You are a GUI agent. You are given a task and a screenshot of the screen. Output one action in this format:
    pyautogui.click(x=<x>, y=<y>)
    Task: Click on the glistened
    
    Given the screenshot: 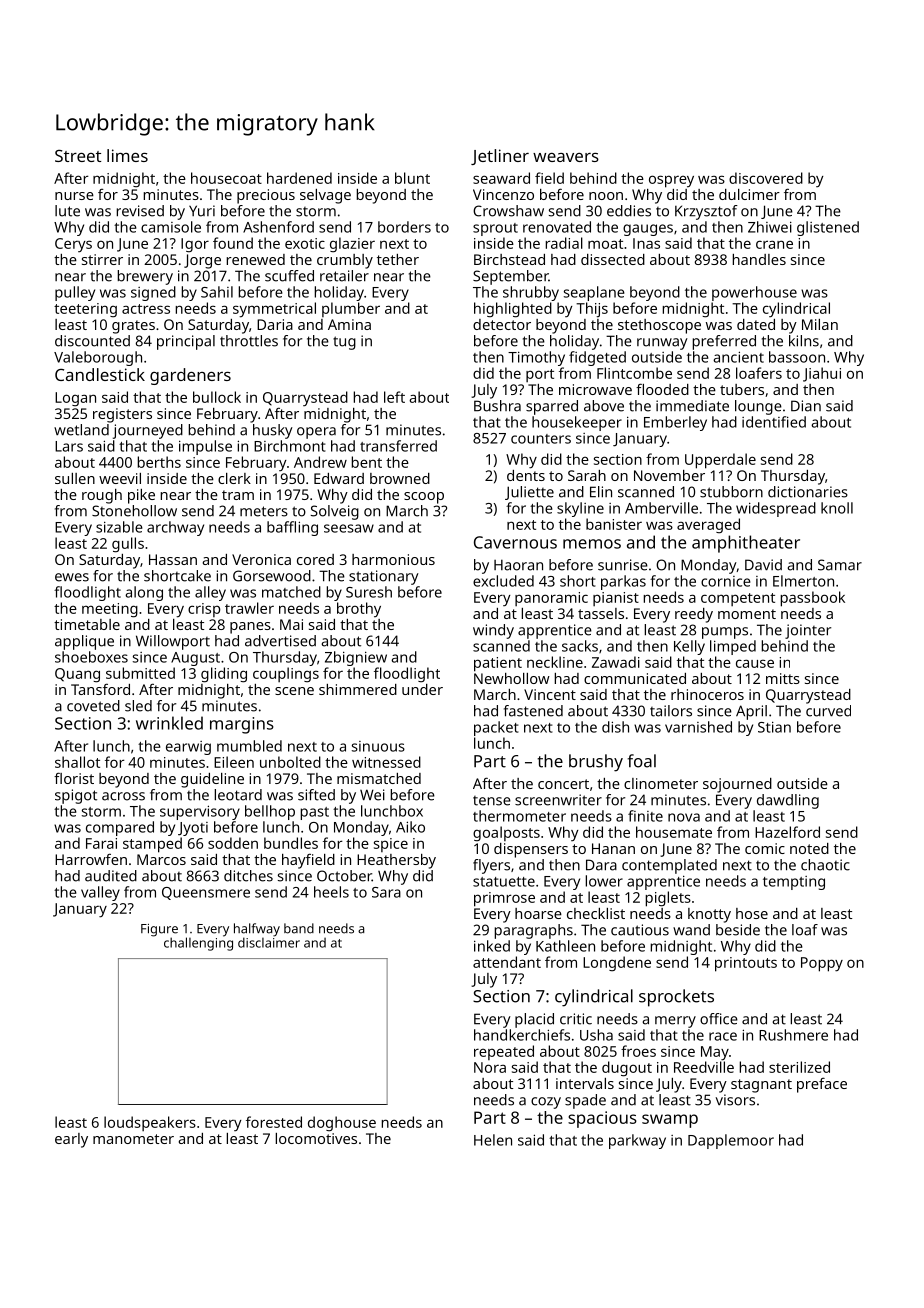 What is the action you would take?
    pyautogui.click(x=828, y=228)
